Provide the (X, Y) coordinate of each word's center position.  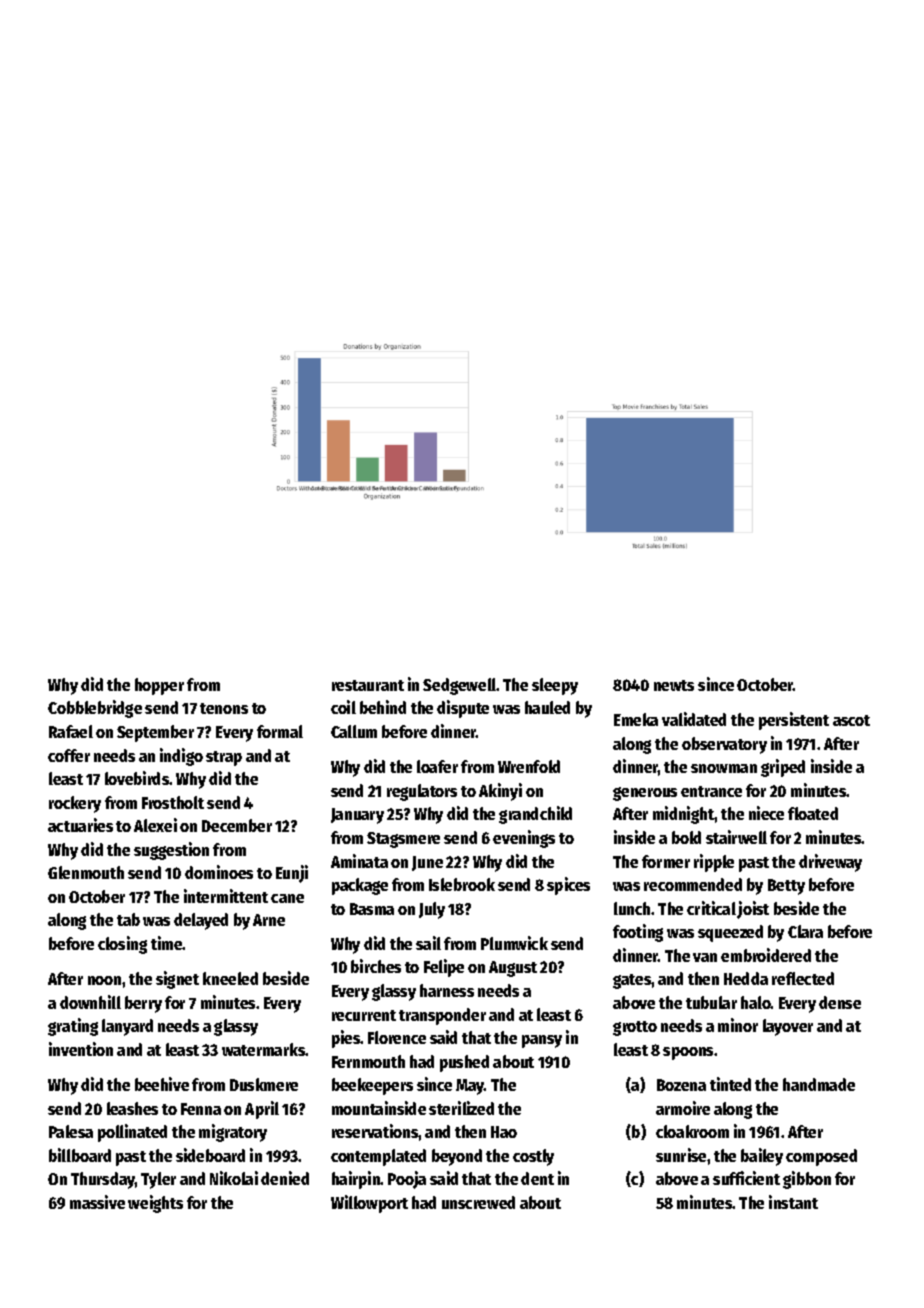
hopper (159, 686)
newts (674, 685)
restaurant (368, 685)
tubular (711, 1002)
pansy (542, 1041)
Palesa (71, 1131)
